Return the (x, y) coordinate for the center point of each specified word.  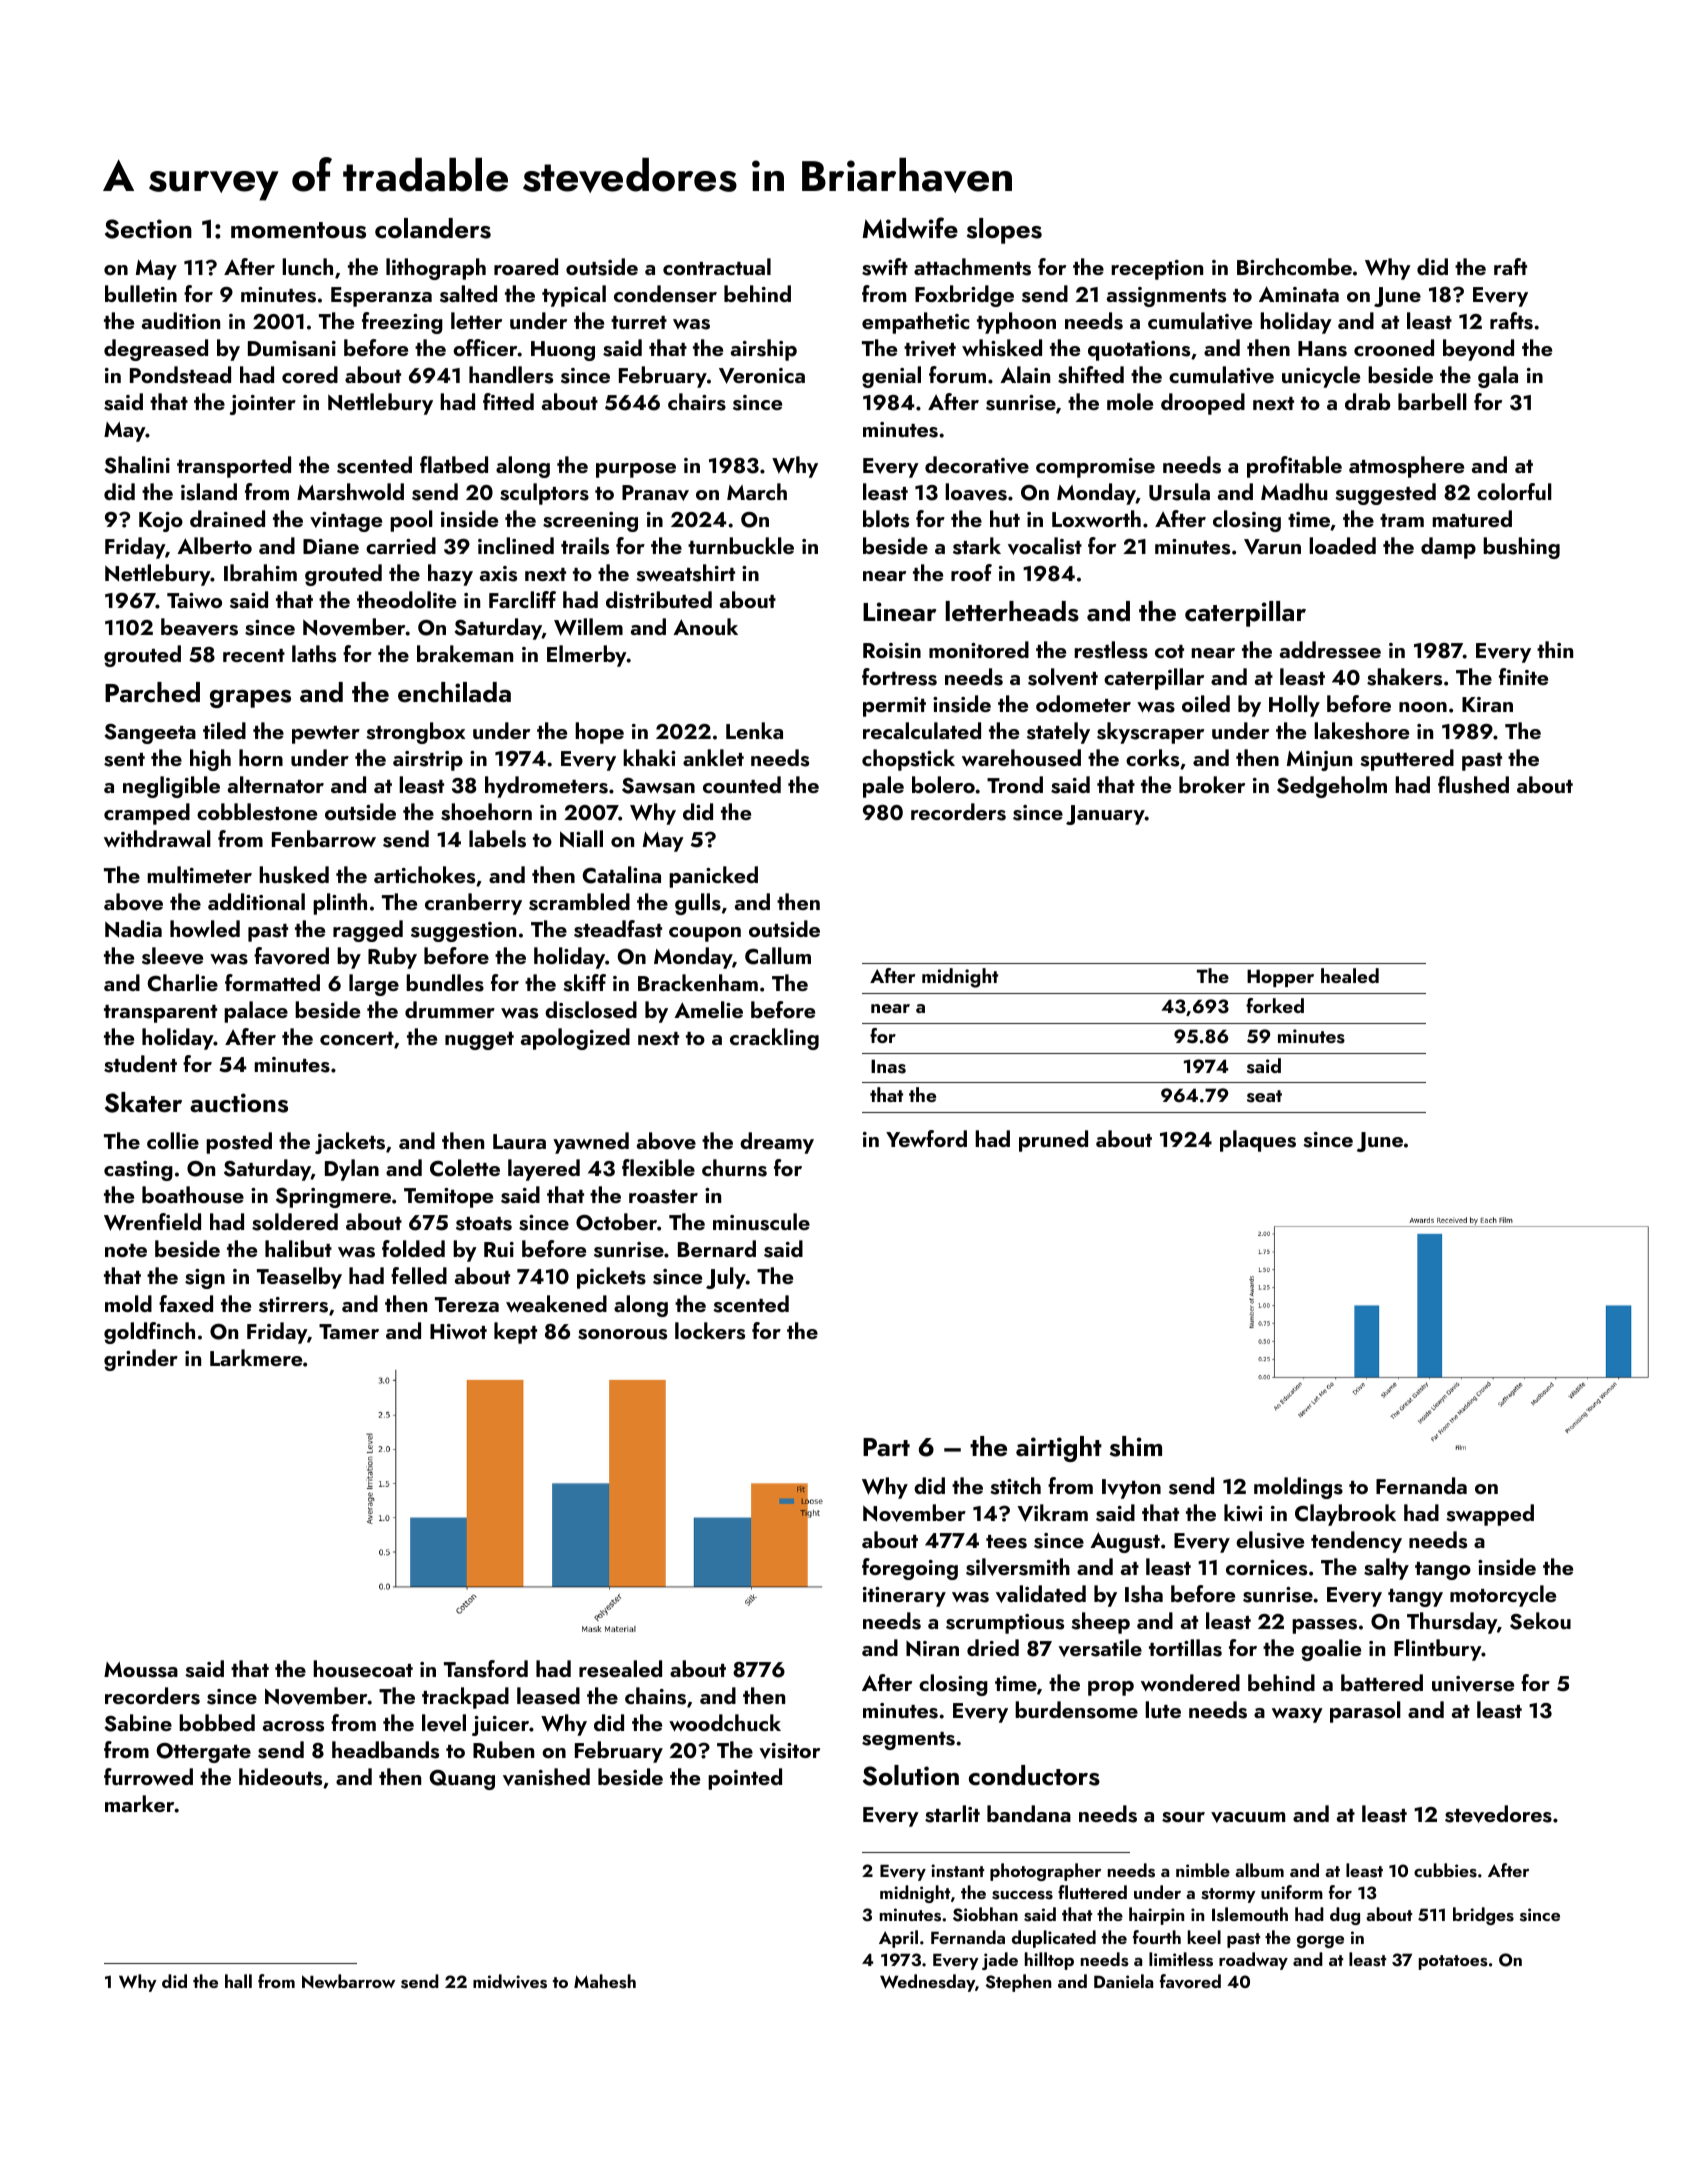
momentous (298, 230)
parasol (1365, 1712)
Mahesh (605, 1981)
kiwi (1243, 1512)
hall (238, 1981)
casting (138, 1171)
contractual (717, 266)
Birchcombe (1294, 266)
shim (1136, 1446)
